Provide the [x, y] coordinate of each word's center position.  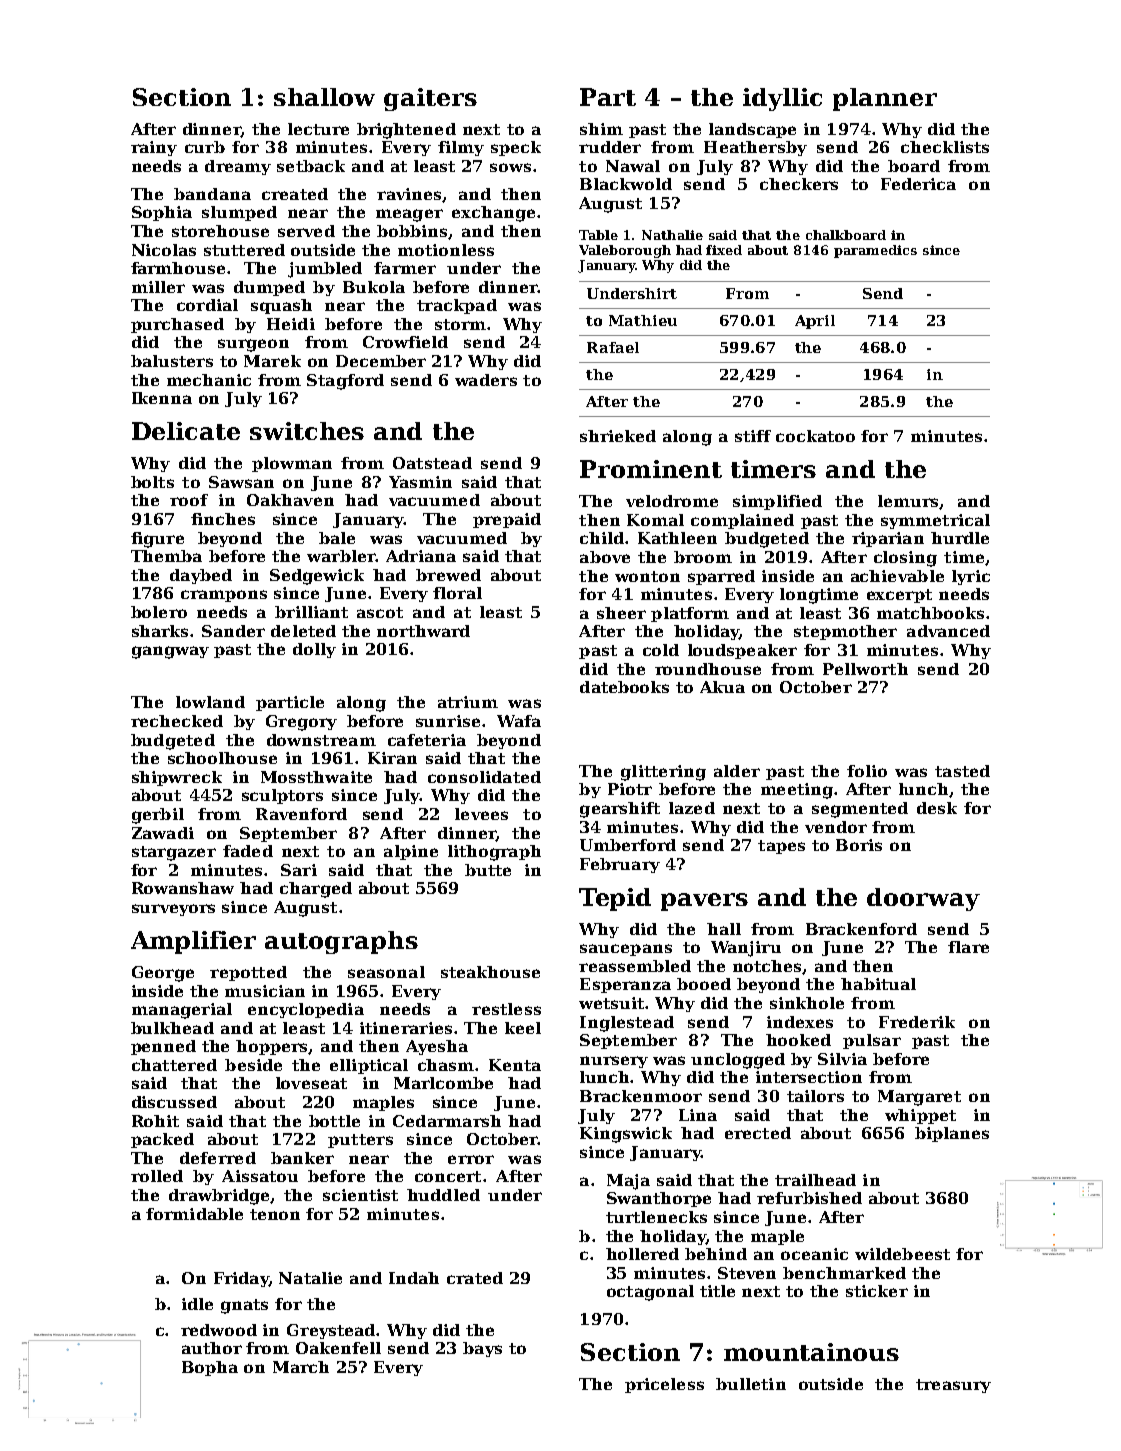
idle [197, 1304]
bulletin [751, 1384]
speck [516, 148]
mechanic [209, 380]
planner [885, 99]
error [471, 1159]
